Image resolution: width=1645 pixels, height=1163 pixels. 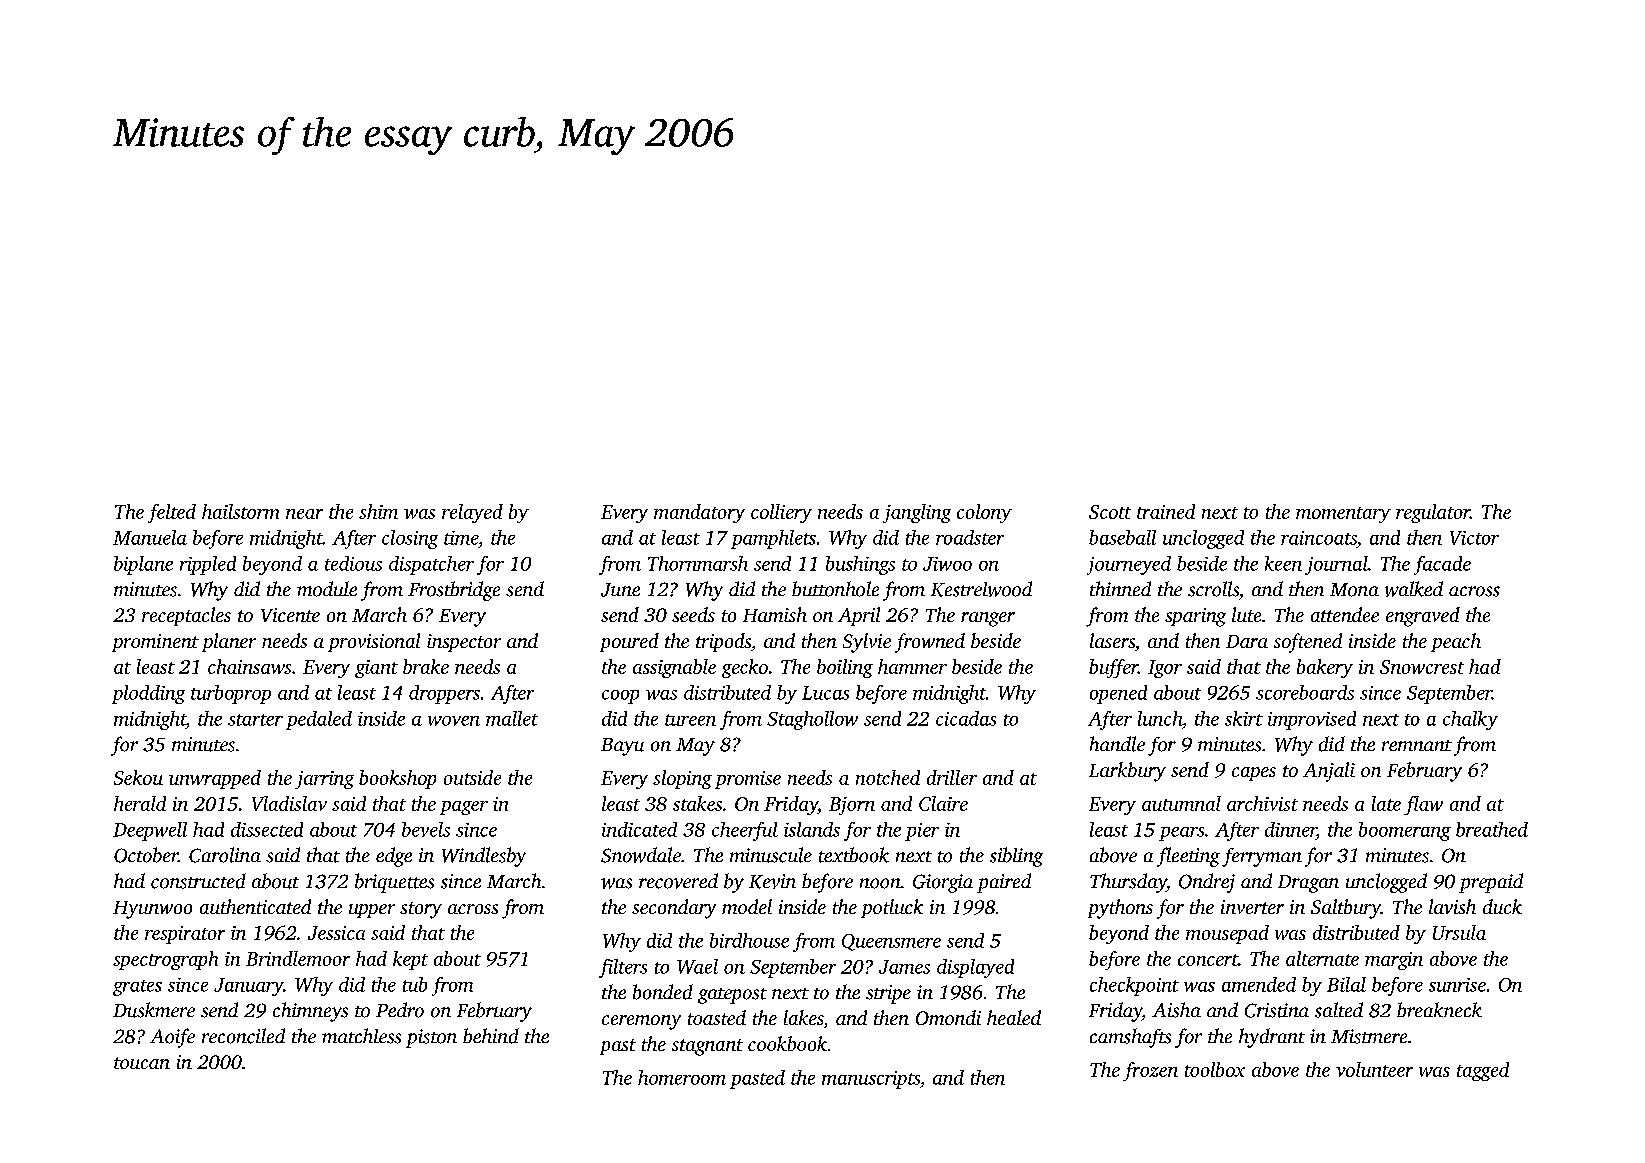 I want to click on cookbook, so click(x=787, y=1043).
